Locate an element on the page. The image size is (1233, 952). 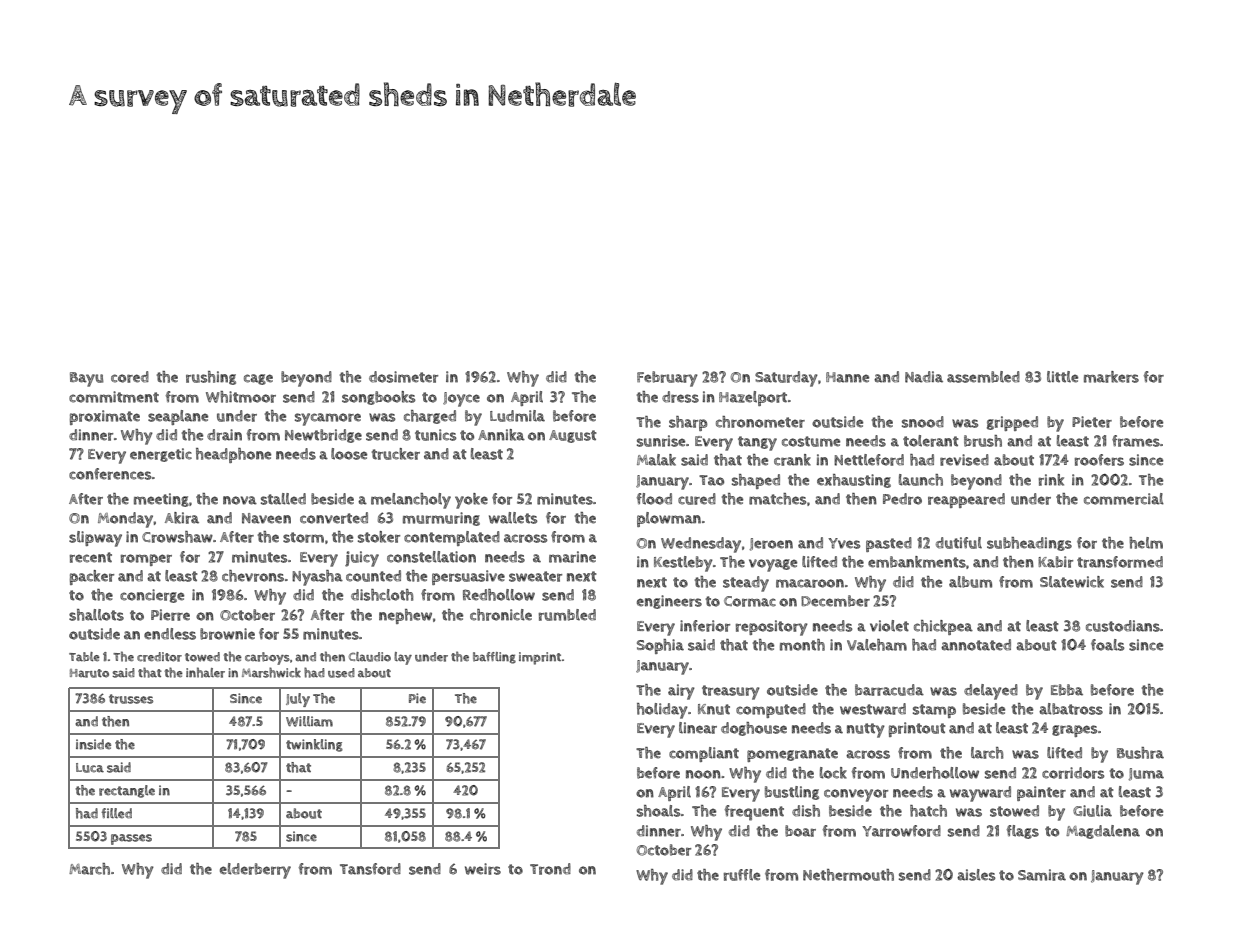
filled is located at coordinates (116, 813).
